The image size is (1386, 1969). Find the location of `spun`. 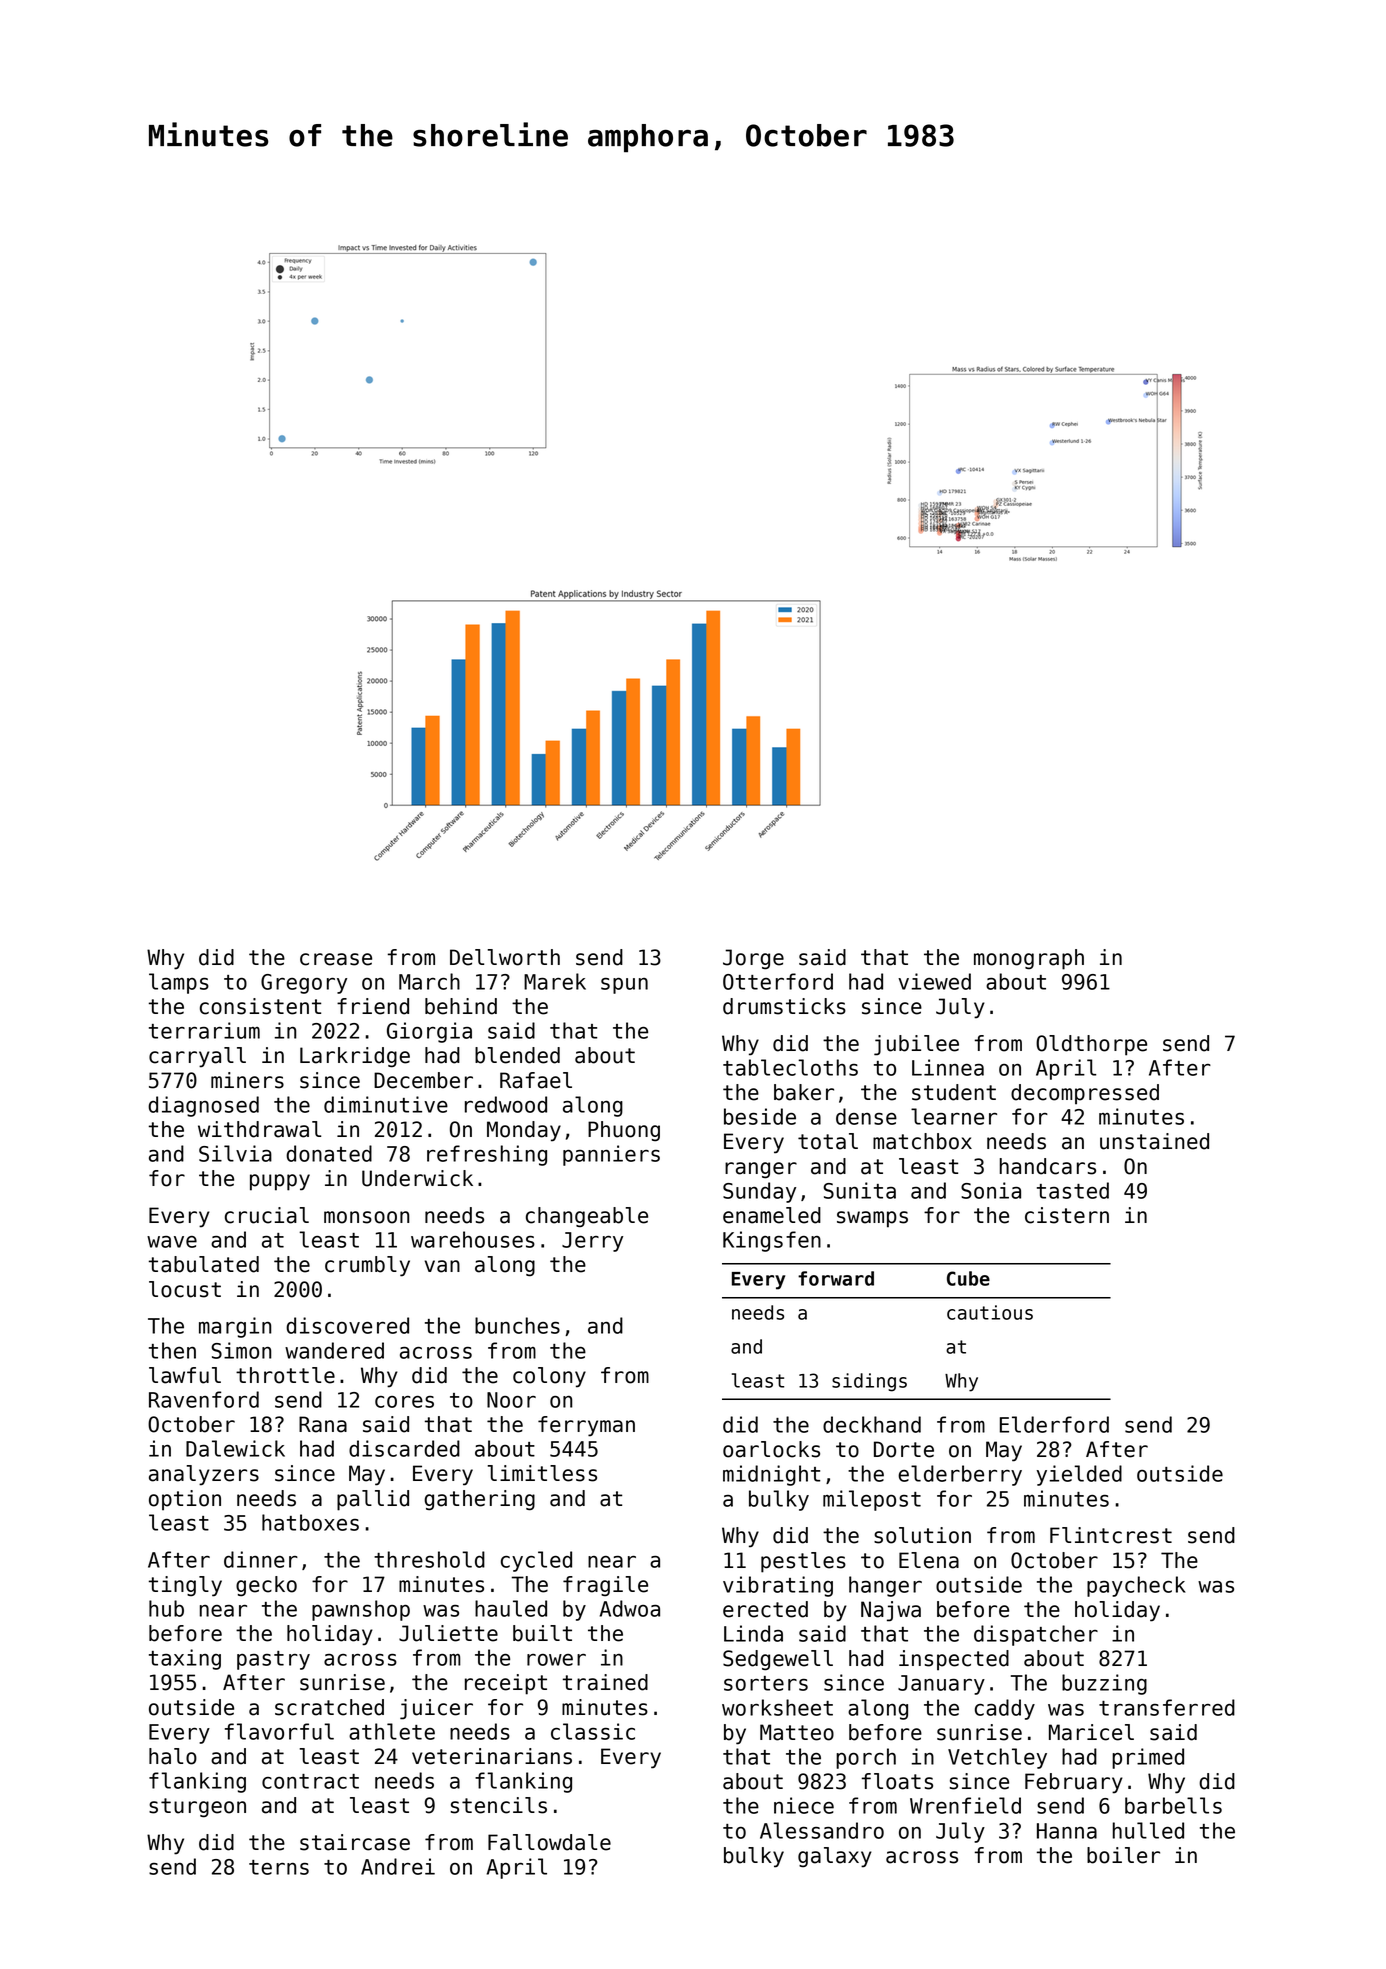

spun is located at coordinates (624, 986).
